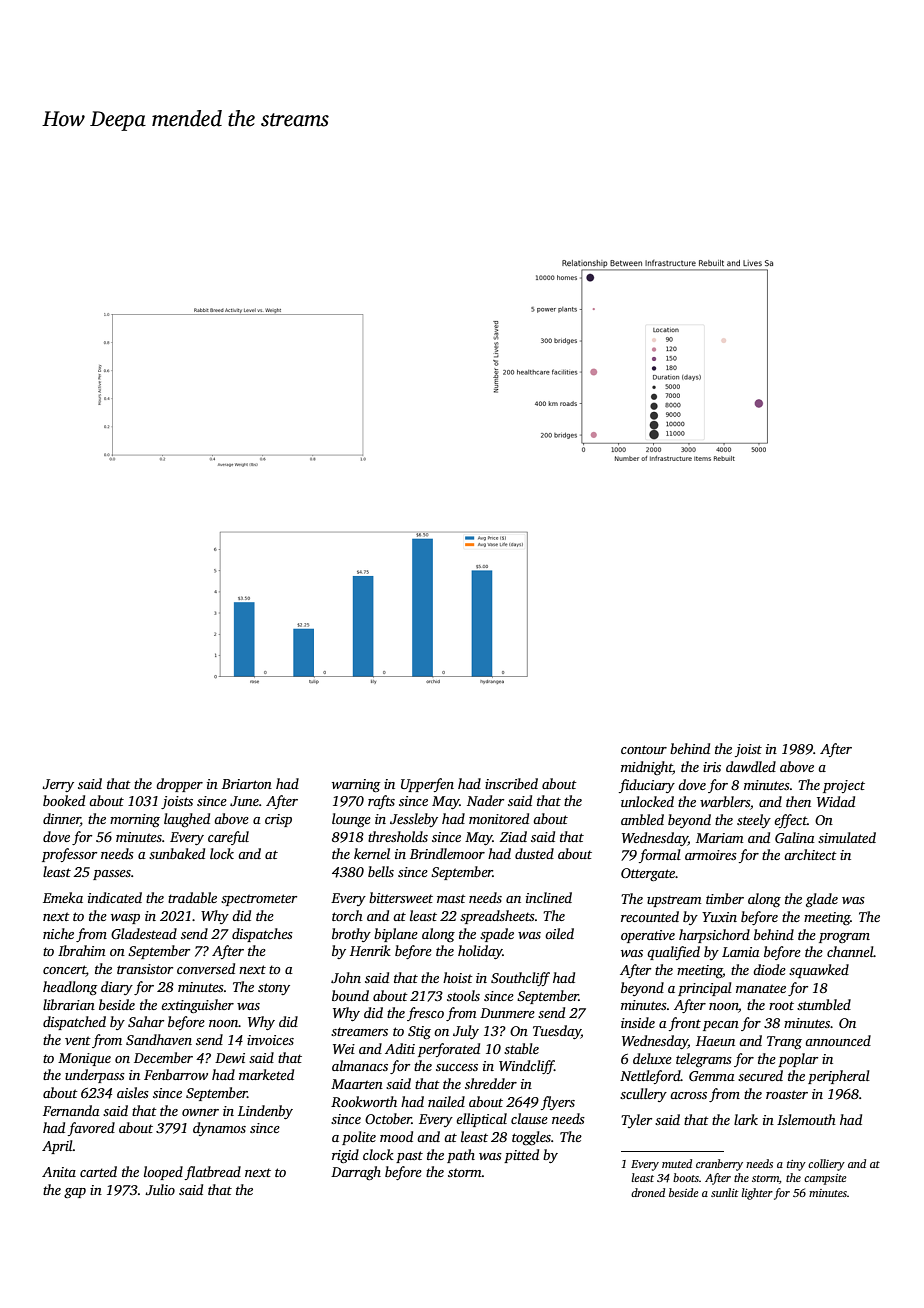 This page has width=924, height=1308. What do you see at coordinates (364, 1101) in the page?
I see `Rookworth` at bounding box center [364, 1101].
